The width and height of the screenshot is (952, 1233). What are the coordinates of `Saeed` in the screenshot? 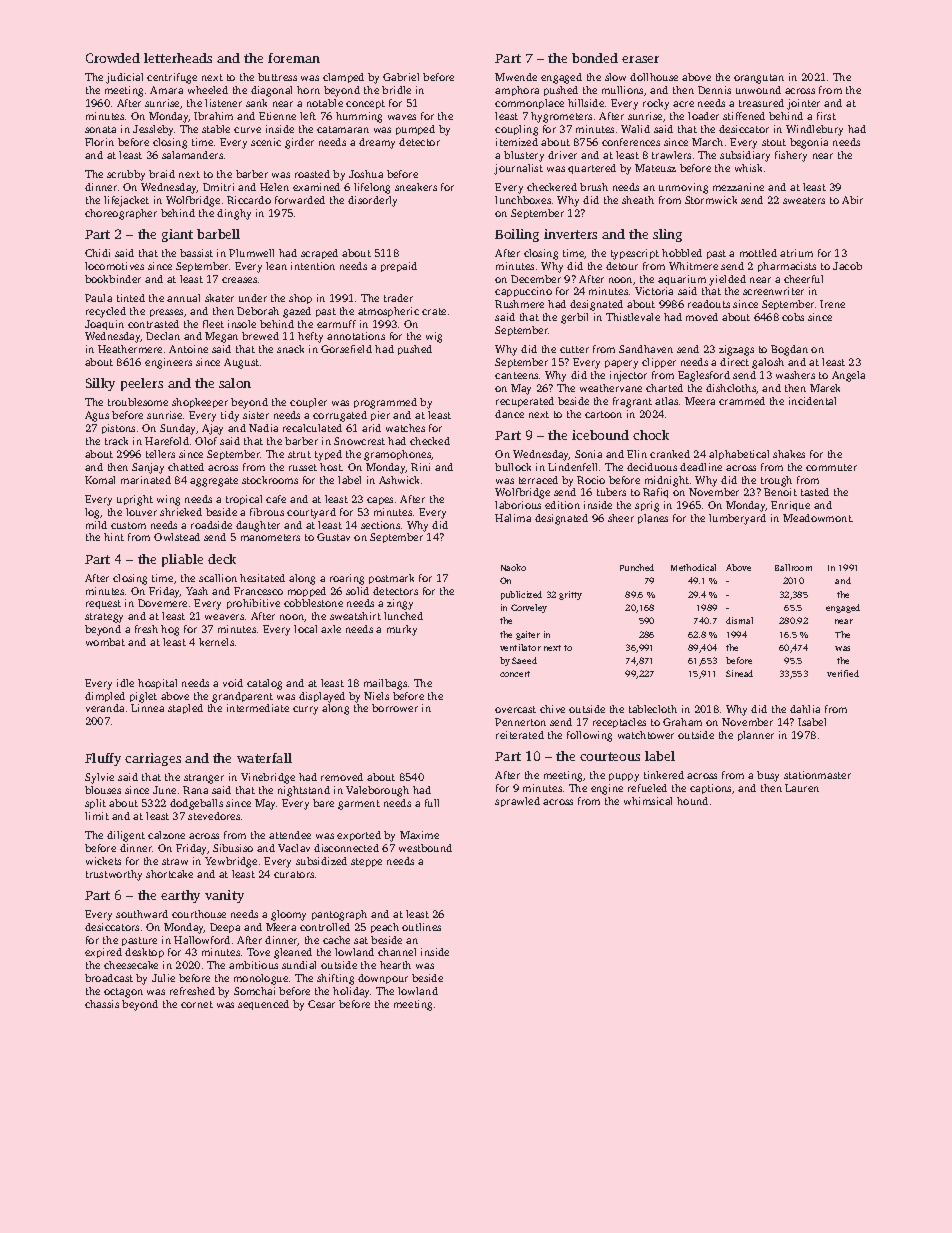 It's located at (524, 660).
